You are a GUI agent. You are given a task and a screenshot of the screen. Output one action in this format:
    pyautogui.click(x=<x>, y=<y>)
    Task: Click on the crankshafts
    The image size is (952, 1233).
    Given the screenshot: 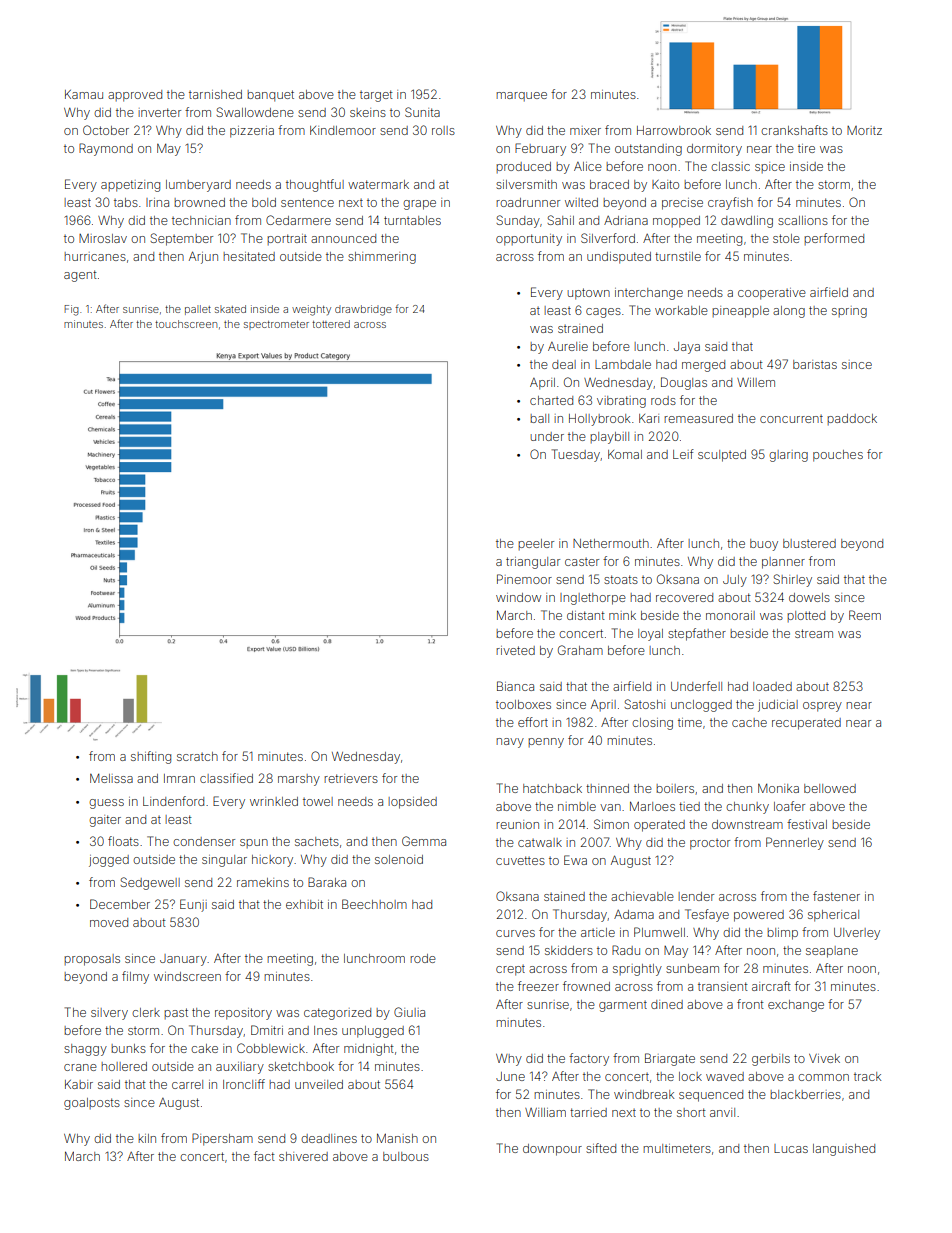 What is the action you would take?
    pyautogui.click(x=794, y=130)
